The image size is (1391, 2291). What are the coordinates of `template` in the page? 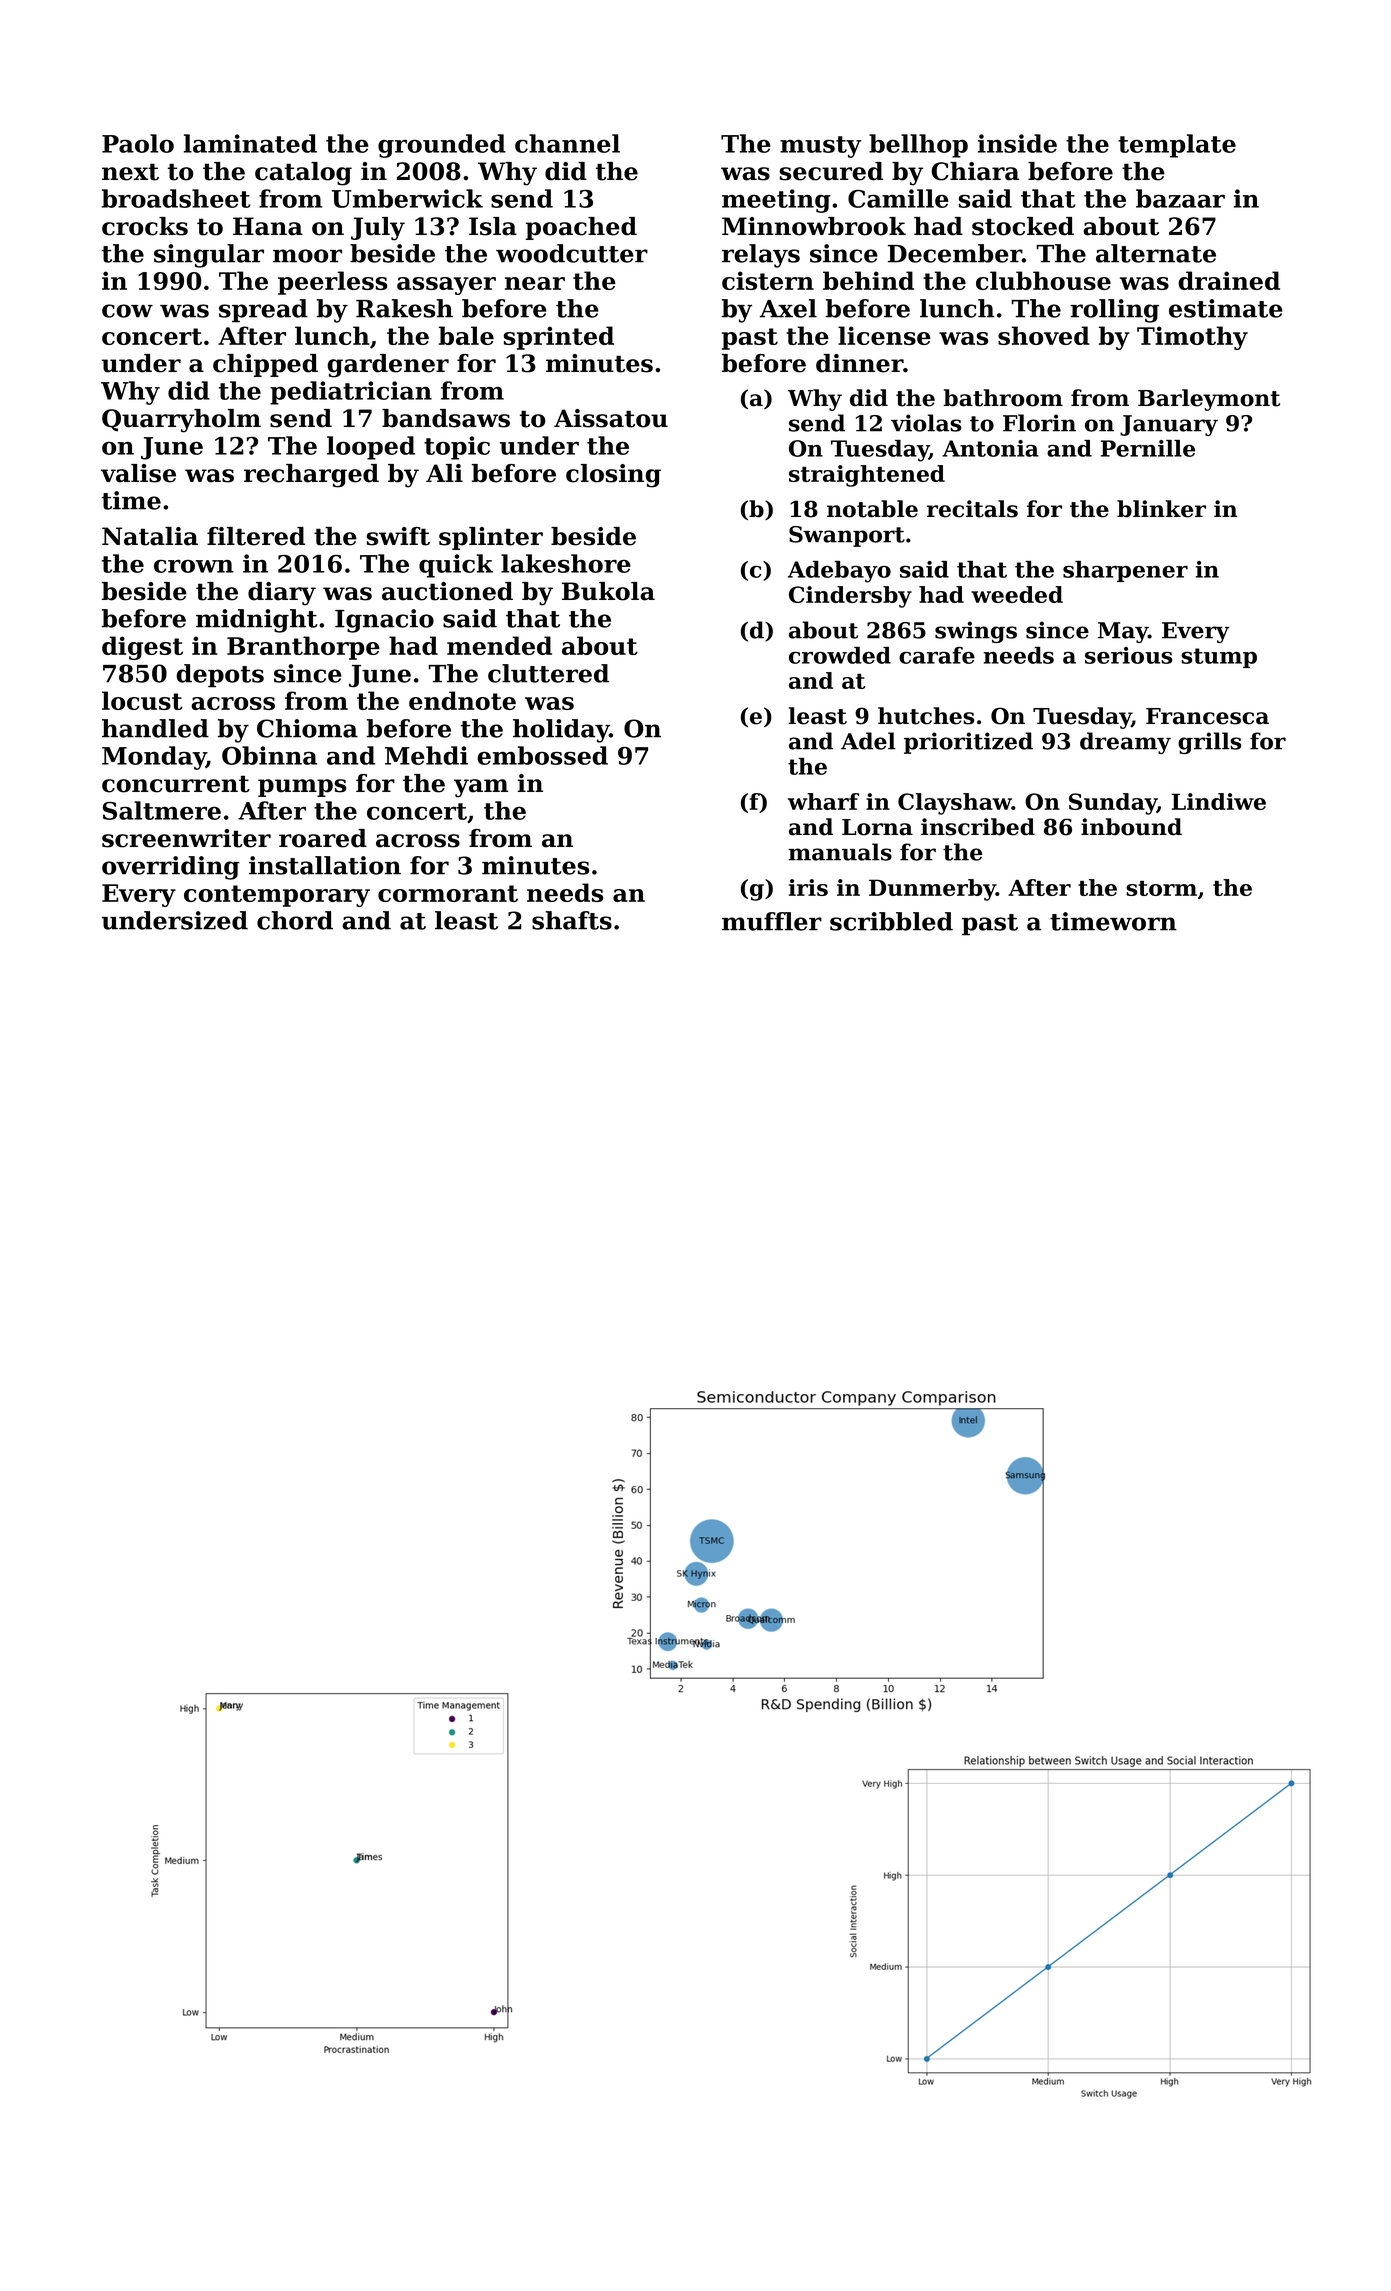 It's located at (1177, 146).
